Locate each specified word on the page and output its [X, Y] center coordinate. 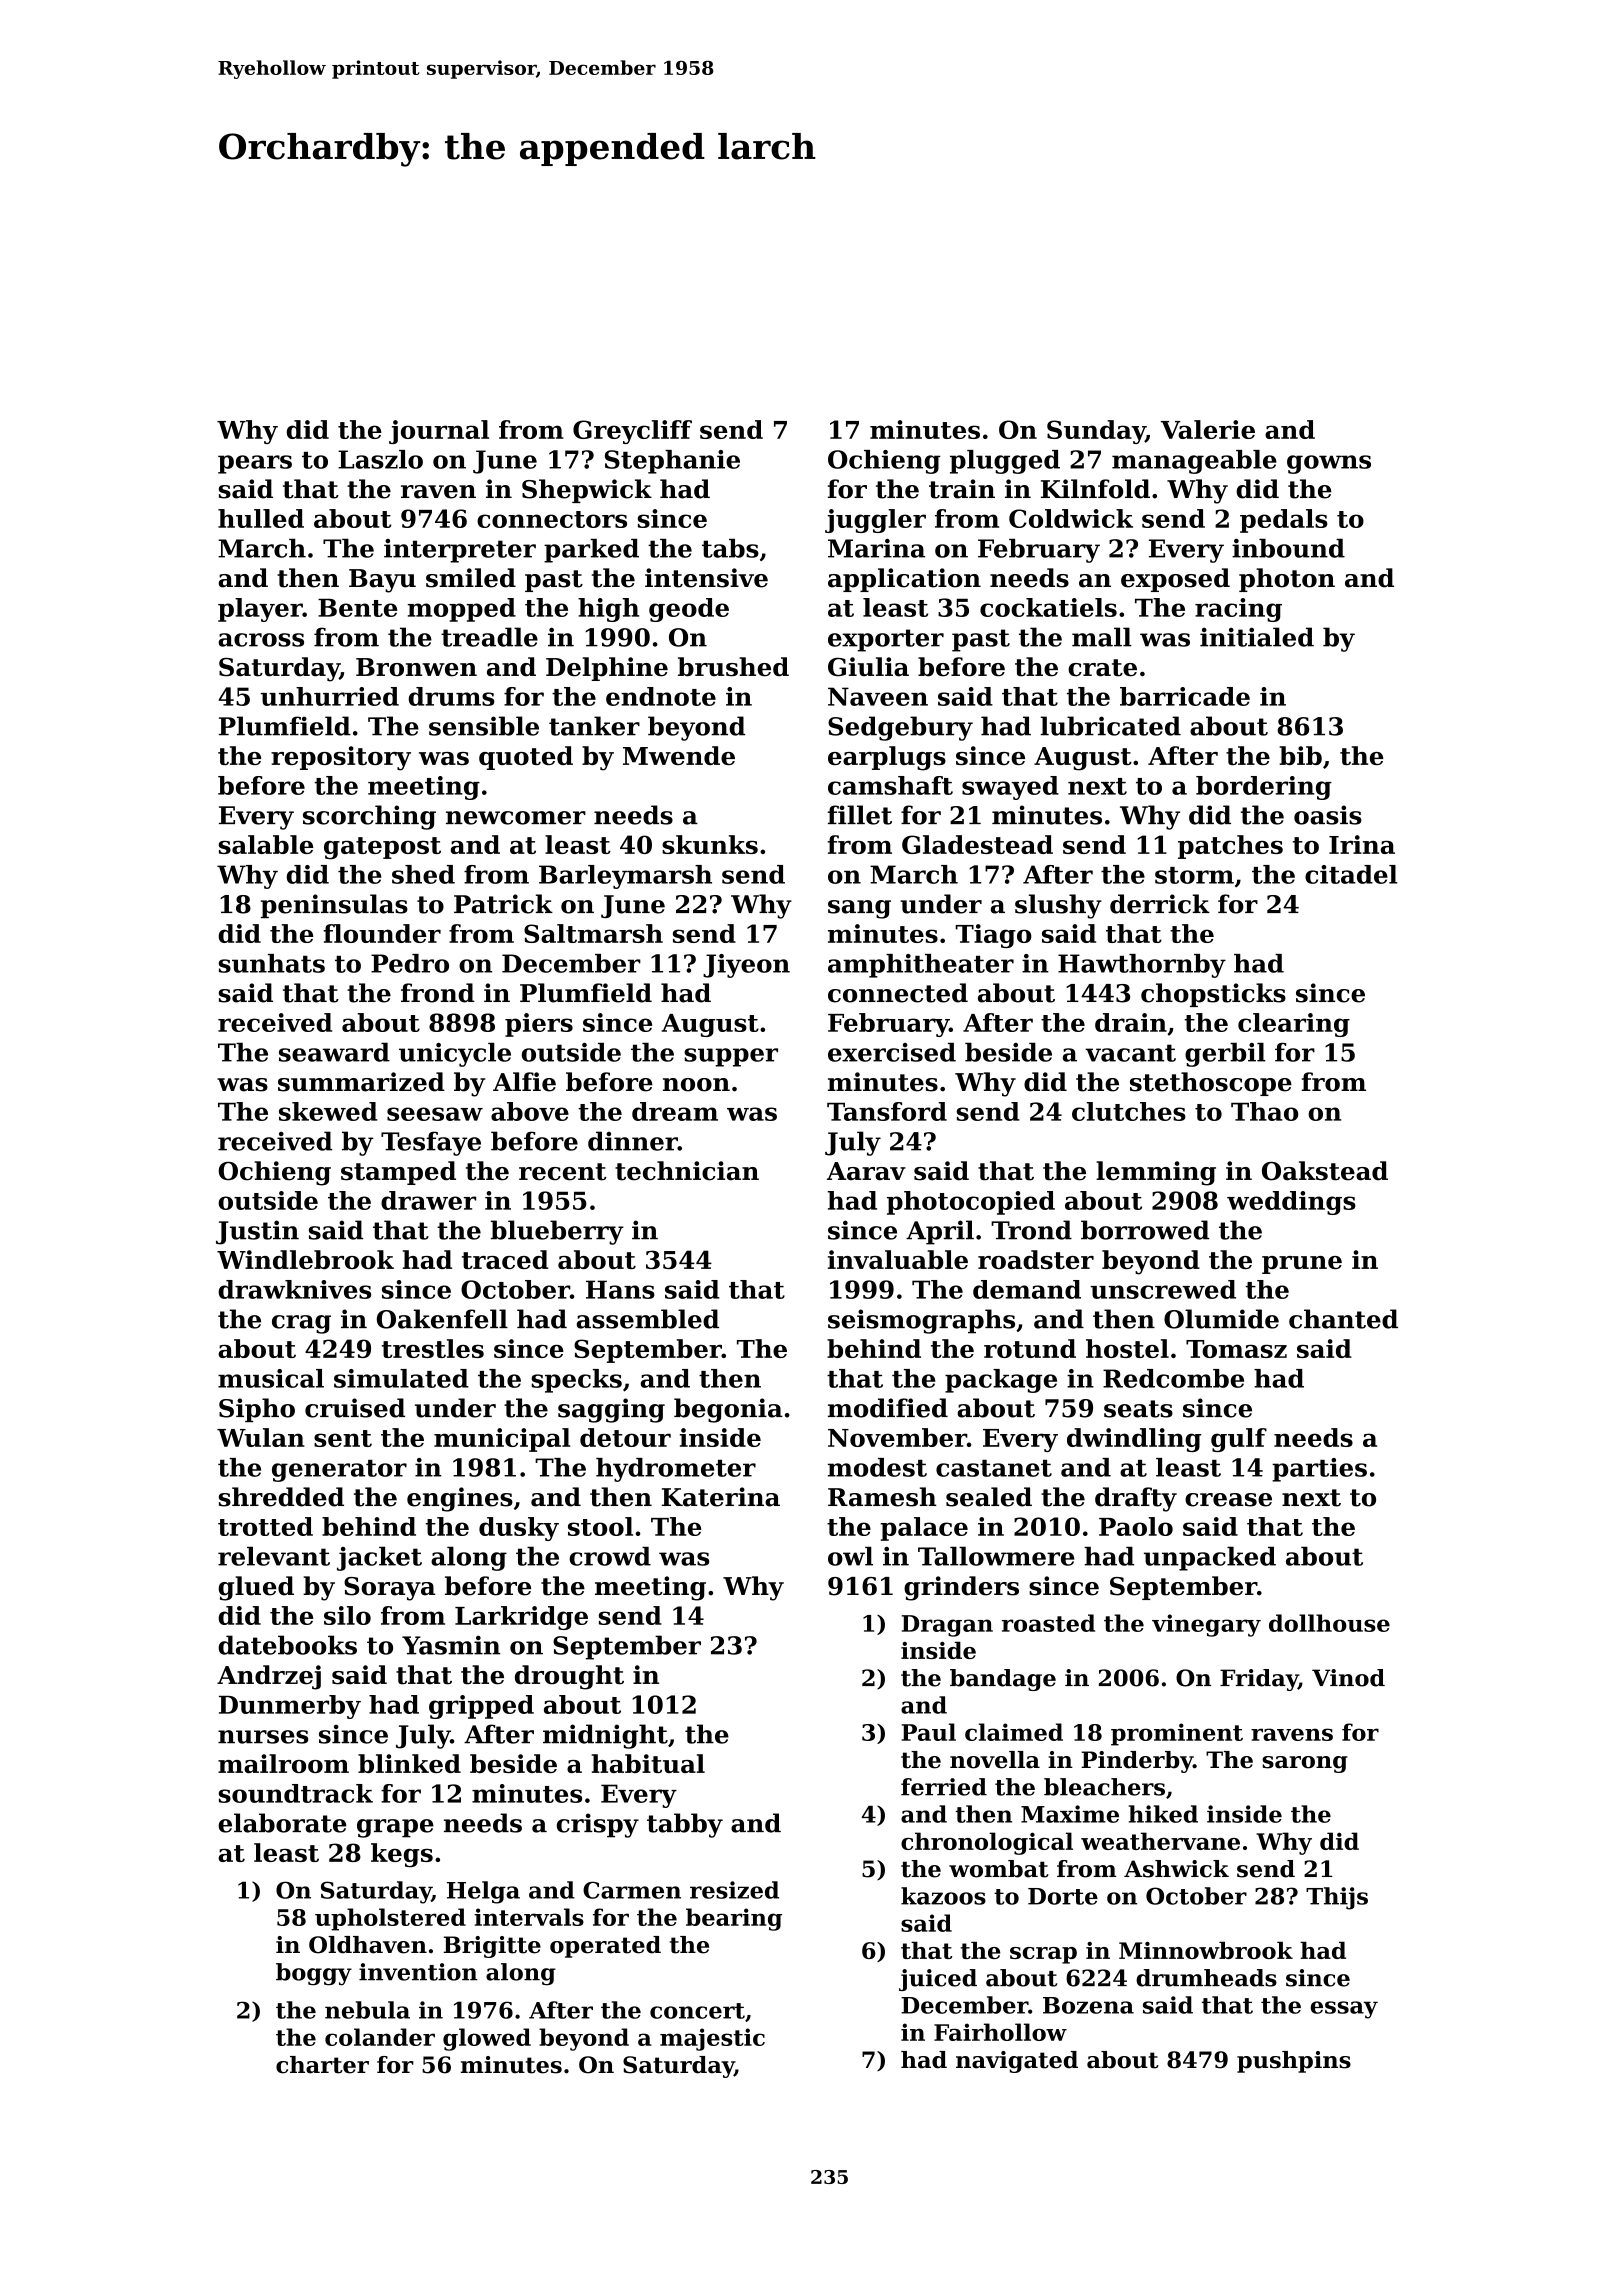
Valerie [1208, 429]
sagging [611, 1410]
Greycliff [632, 432]
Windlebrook [305, 1259]
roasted [1048, 1623]
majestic [712, 2039]
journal [439, 432]
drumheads [1206, 1978]
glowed [487, 2039]
